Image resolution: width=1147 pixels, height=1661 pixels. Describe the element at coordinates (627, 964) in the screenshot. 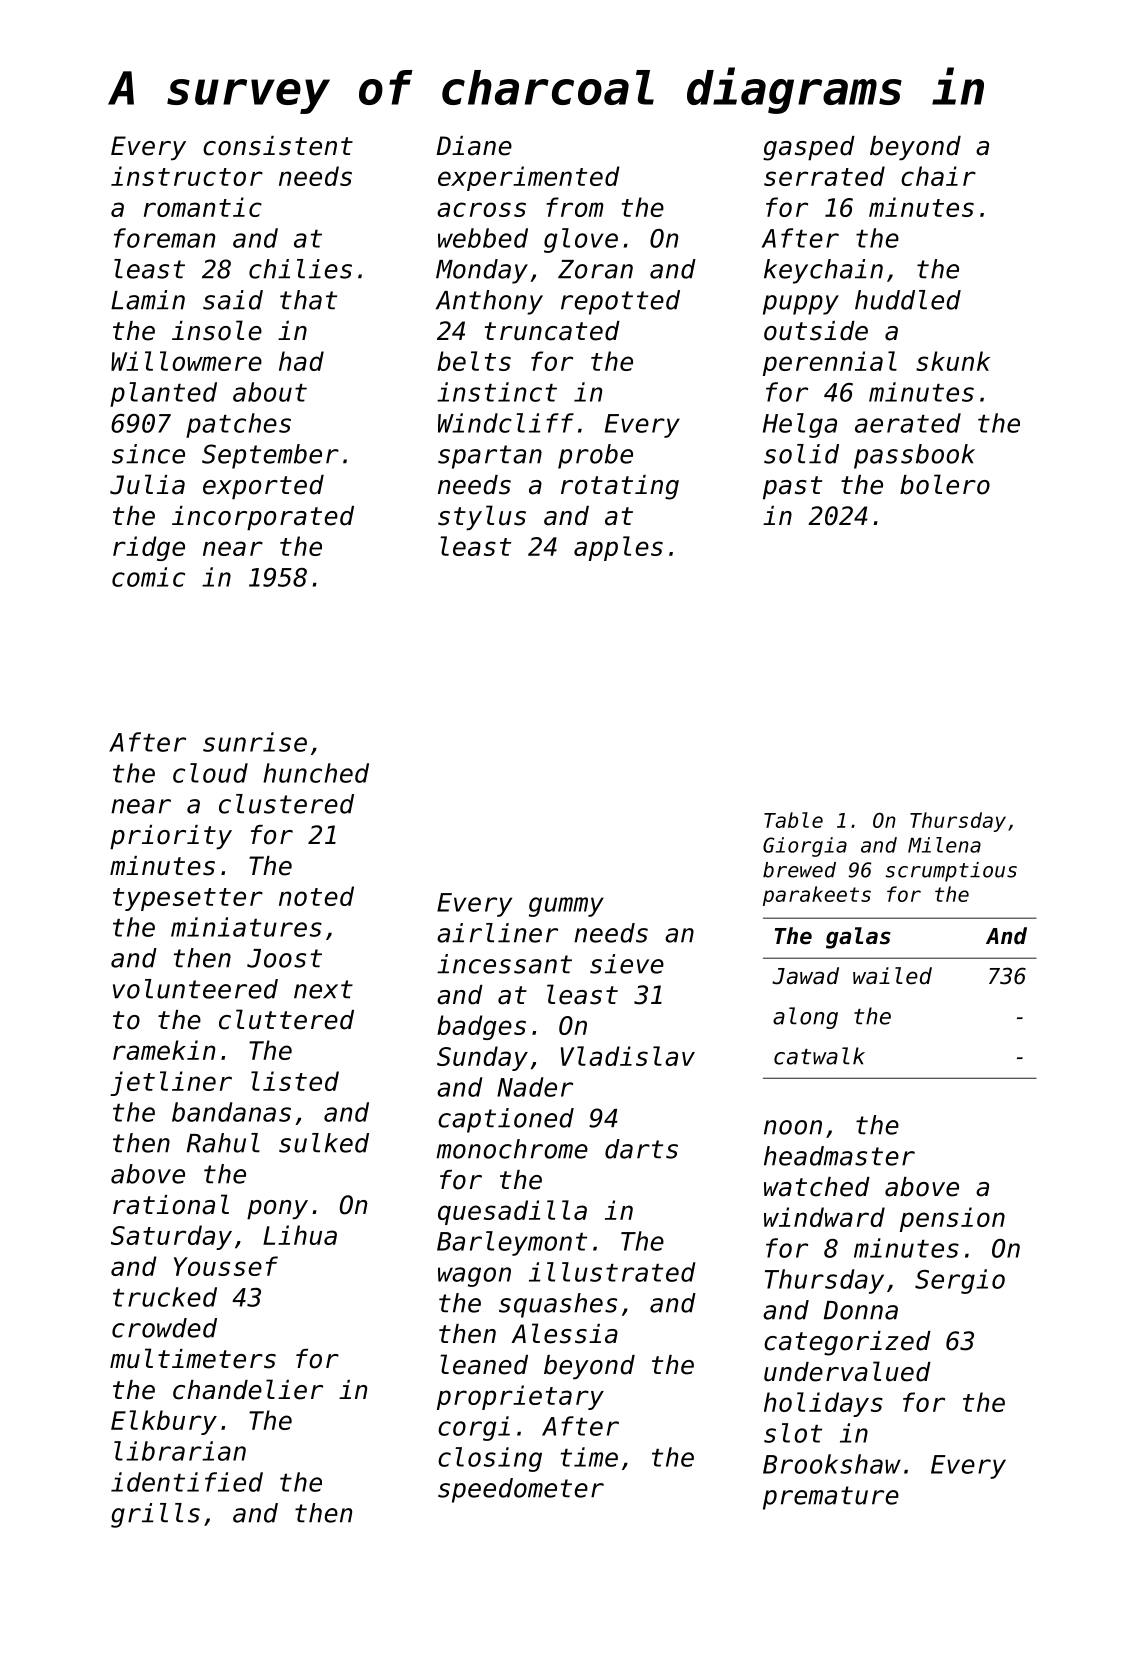

I see `sieve` at that location.
